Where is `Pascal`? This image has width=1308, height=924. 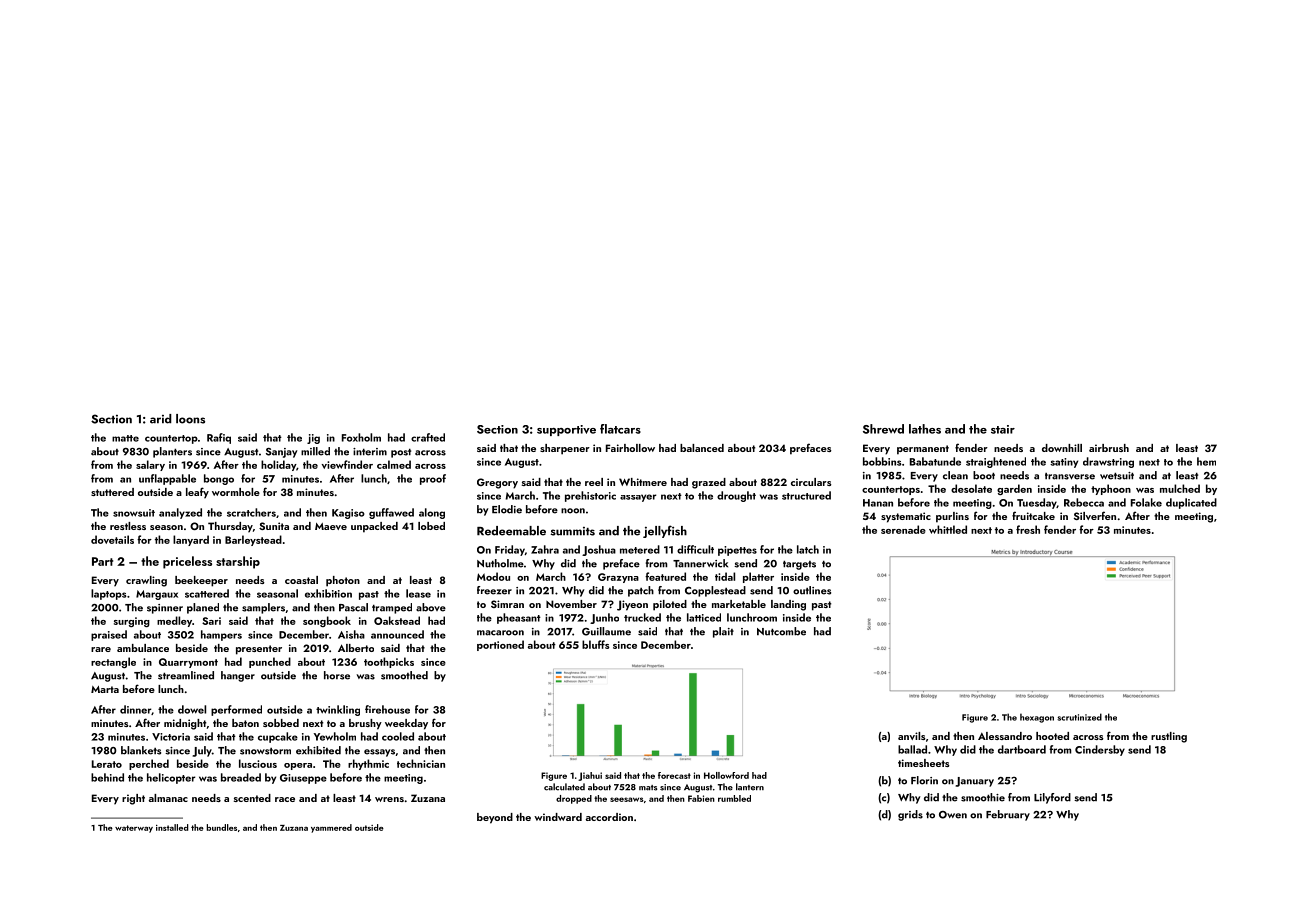 Pascal is located at coordinates (353, 607).
